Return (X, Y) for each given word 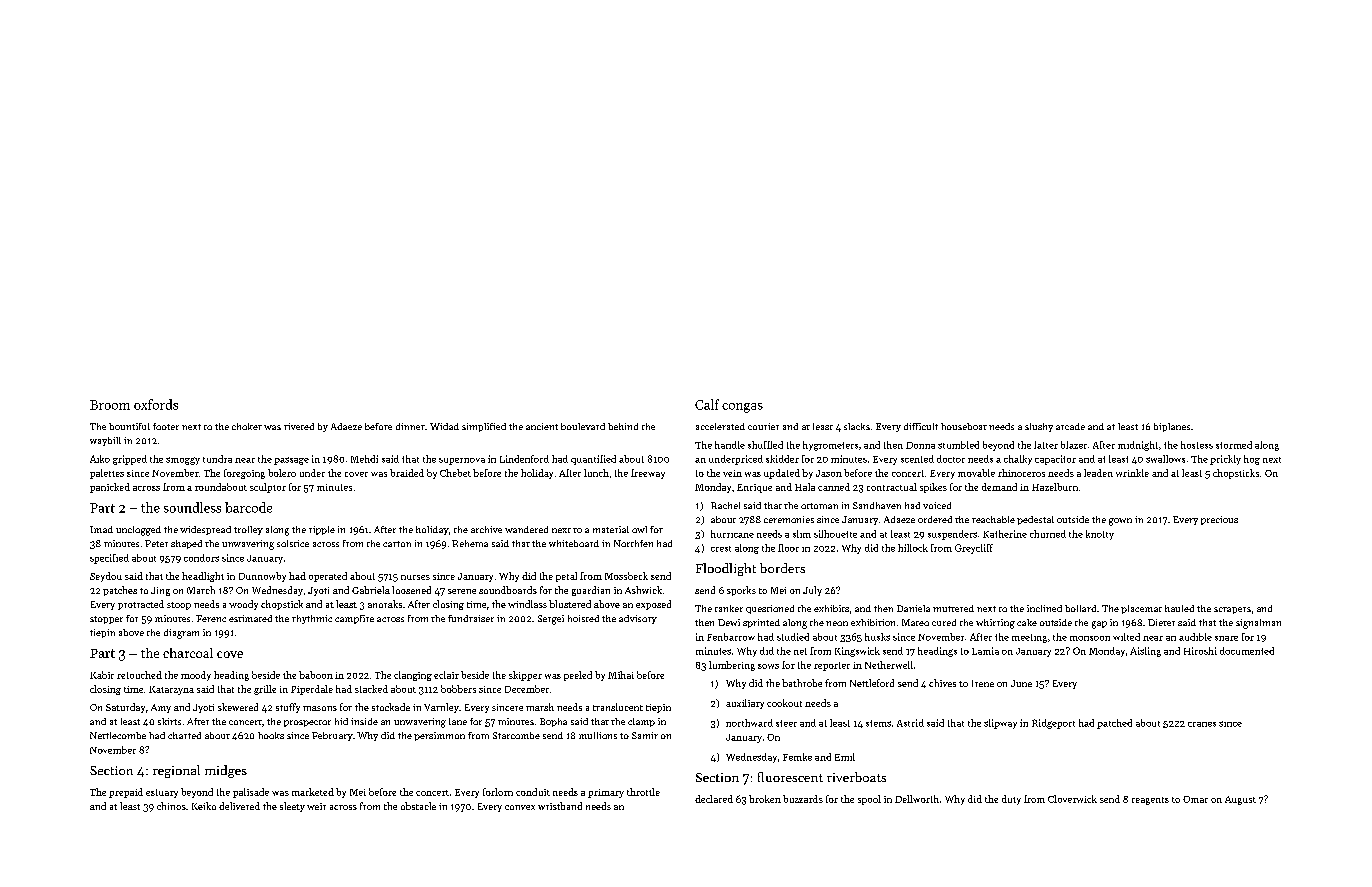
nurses (415, 577)
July (812, 591)
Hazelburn (1055, 487)
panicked (110, 488)
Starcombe (516, 735)
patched (1114, 724)
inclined (1044, 608)
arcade (1070, 426)
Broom (110, 405)
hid (341, 721)
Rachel (725, 505)
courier (763, 426)
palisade (251, 793)
